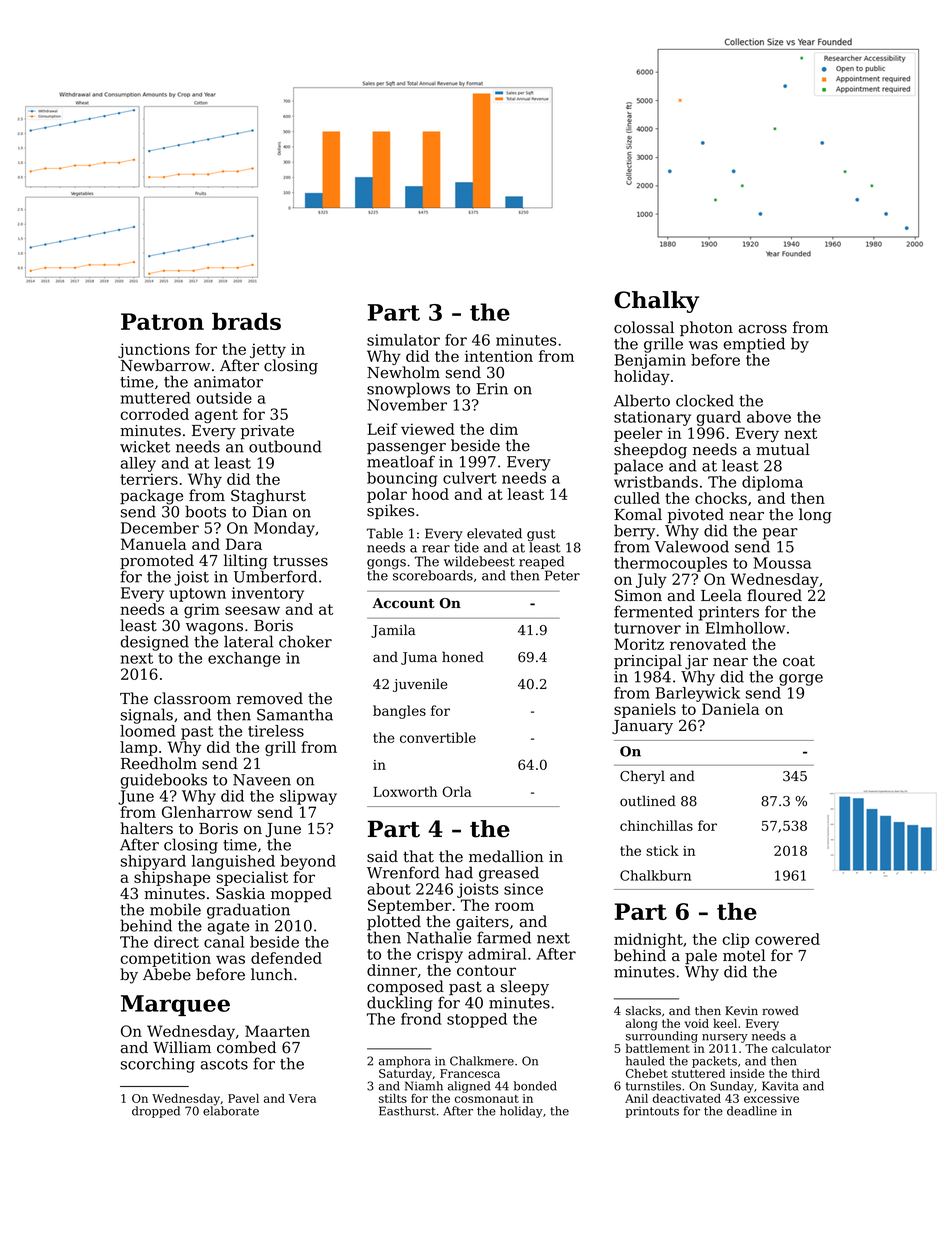 The width and height of the page is (952, 1233). I want to click on third, so click(806, 1073).
